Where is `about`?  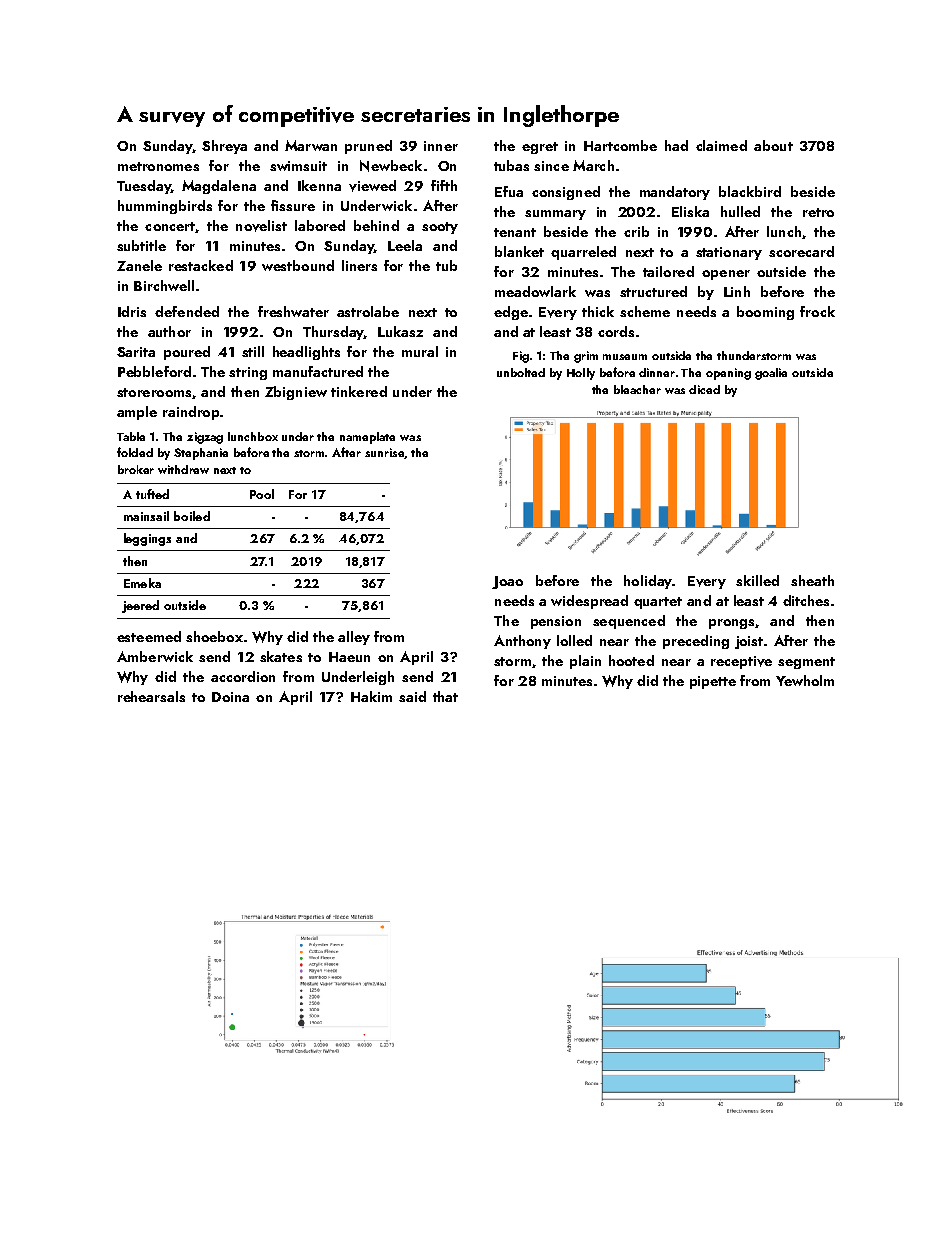
about is located at coordinates (773, 145).
